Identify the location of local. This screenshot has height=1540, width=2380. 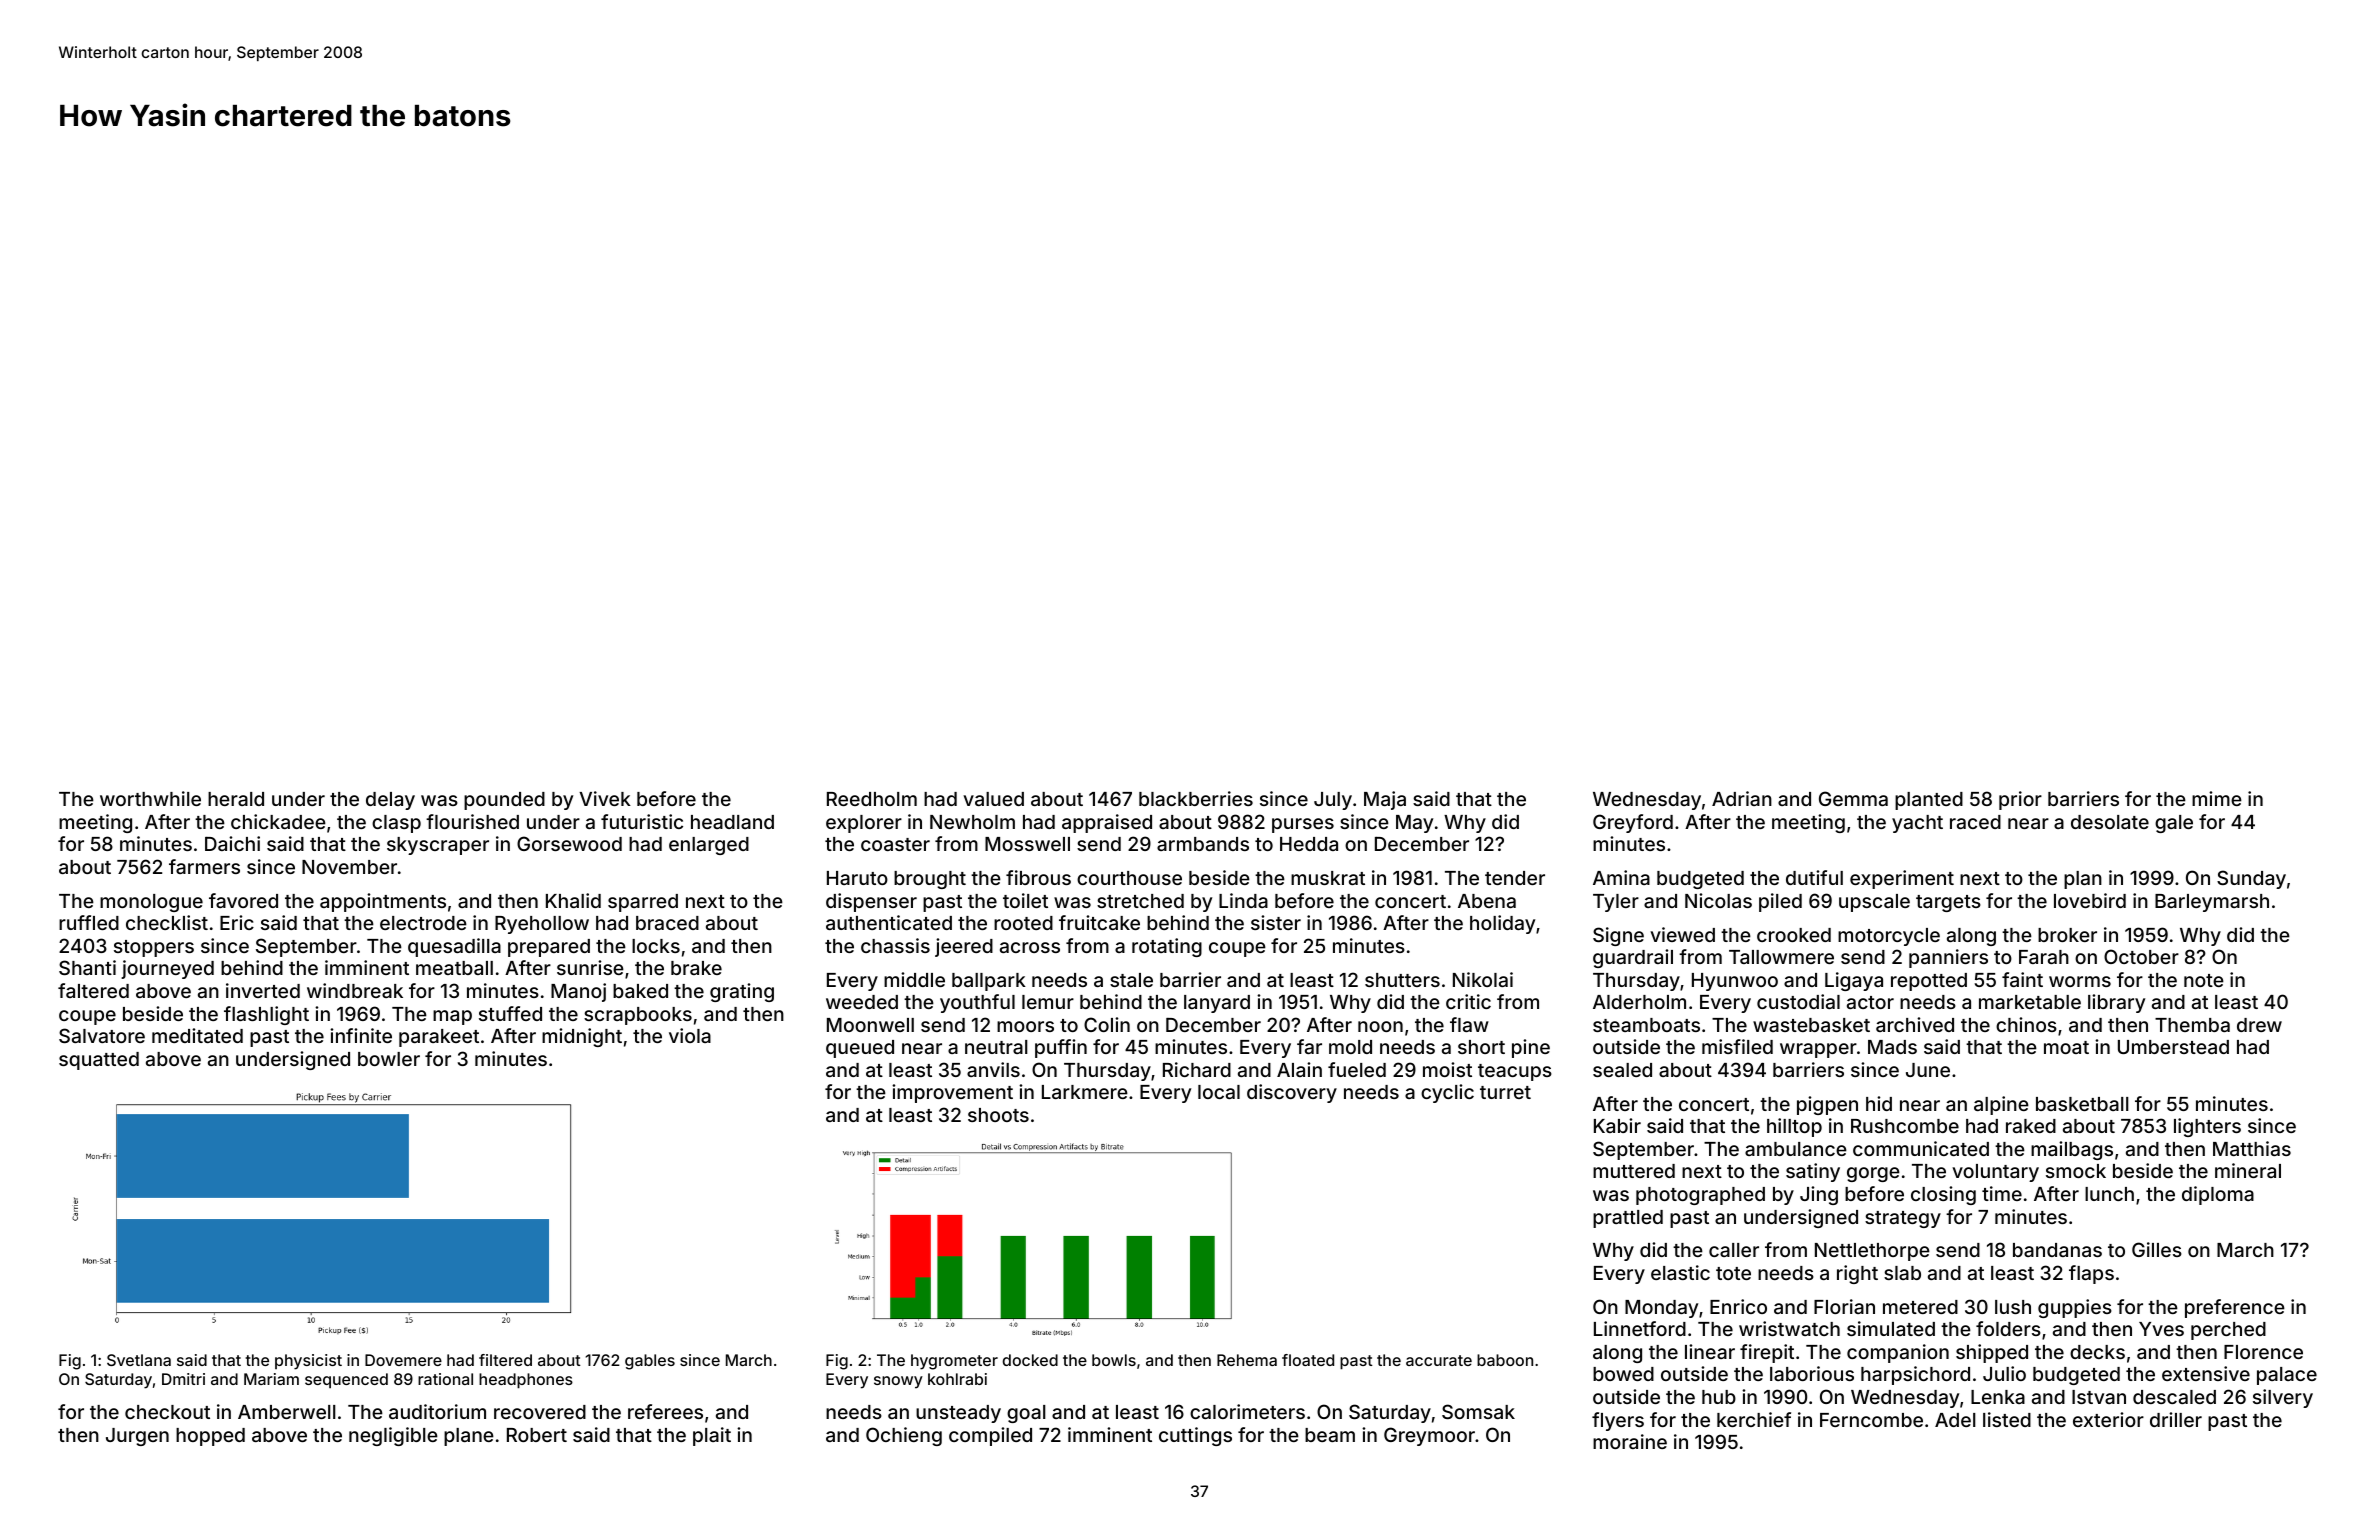
(1219, 1092).
